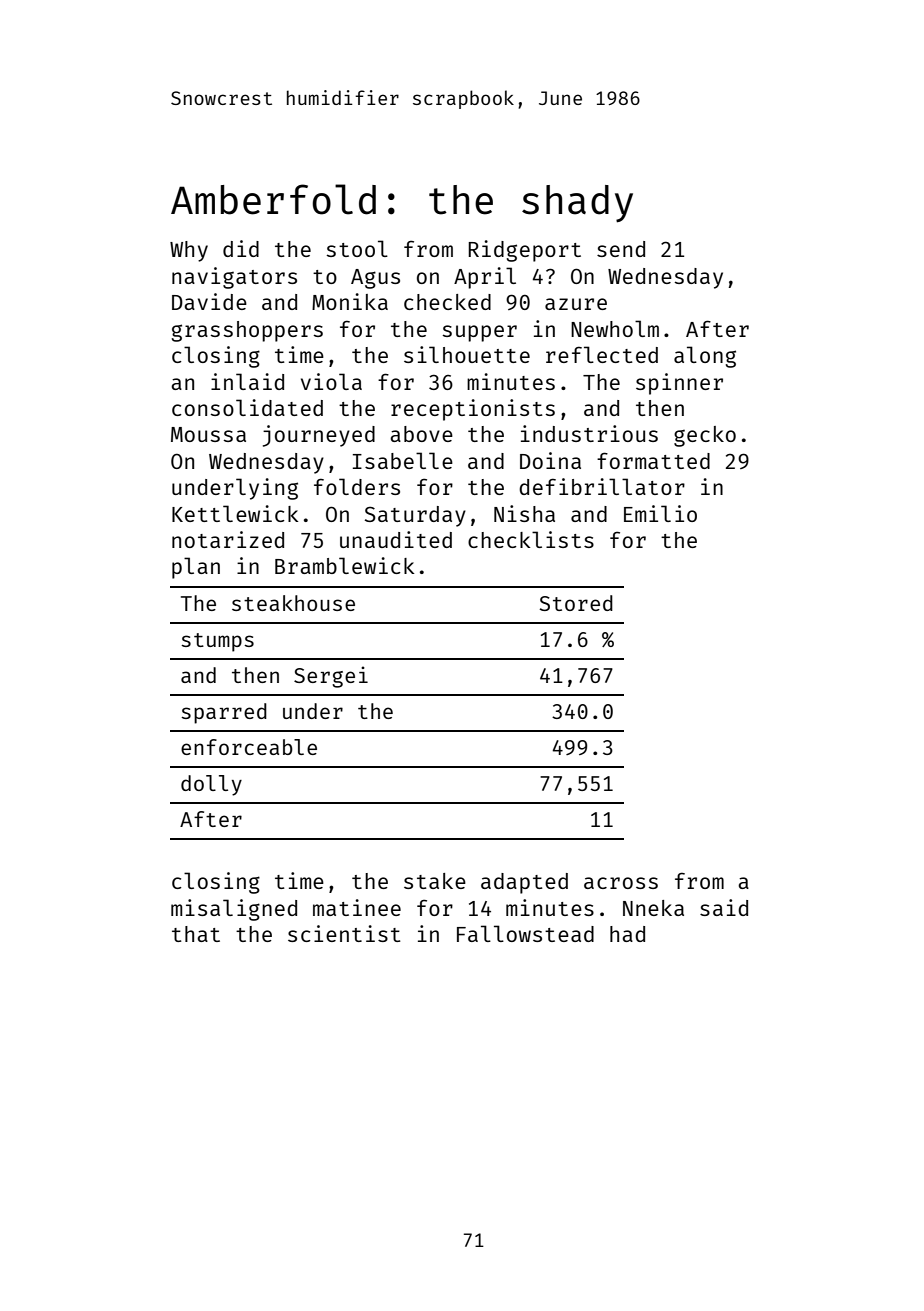  I want to click on Kettlewick, so click(235, 513).
